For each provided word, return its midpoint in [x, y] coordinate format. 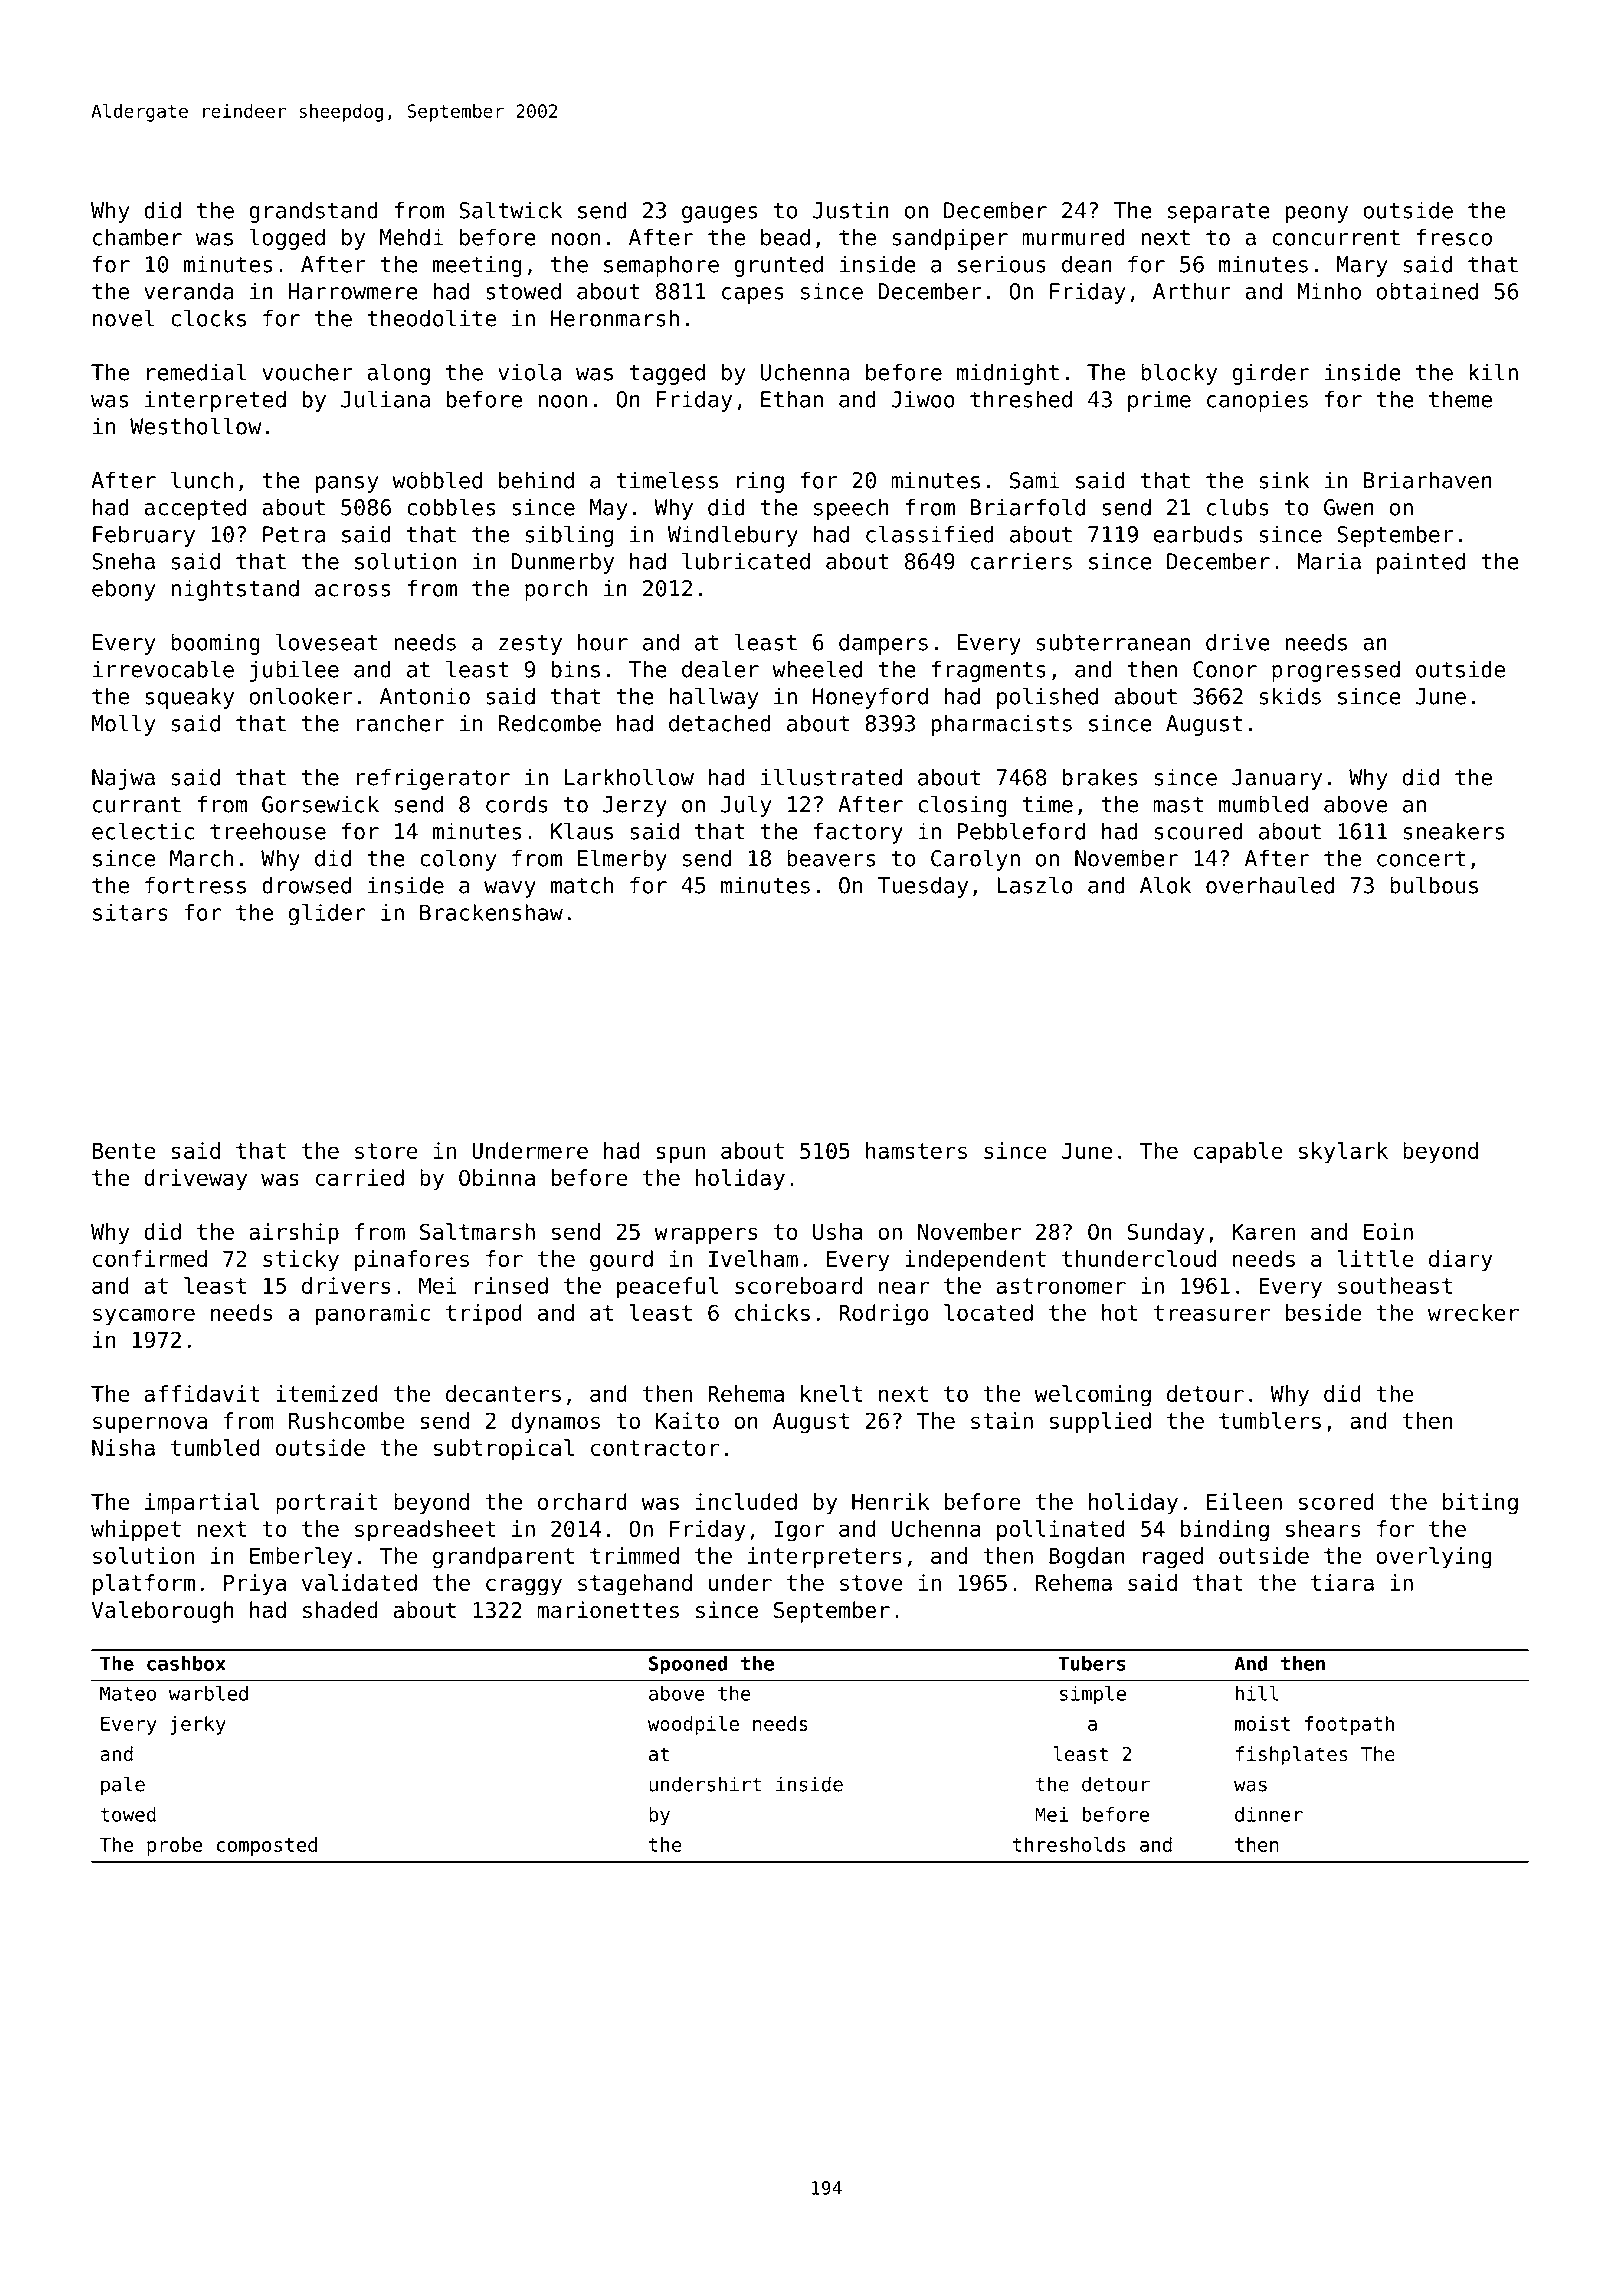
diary [1461, 1261]
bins [576, 669]
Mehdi [412, 237]
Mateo [128, 1693]
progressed [1336, 671]
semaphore [661, 266]
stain [1002, 1420]
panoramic [373, 1315]
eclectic [143, 831]
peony [1317, 214]
